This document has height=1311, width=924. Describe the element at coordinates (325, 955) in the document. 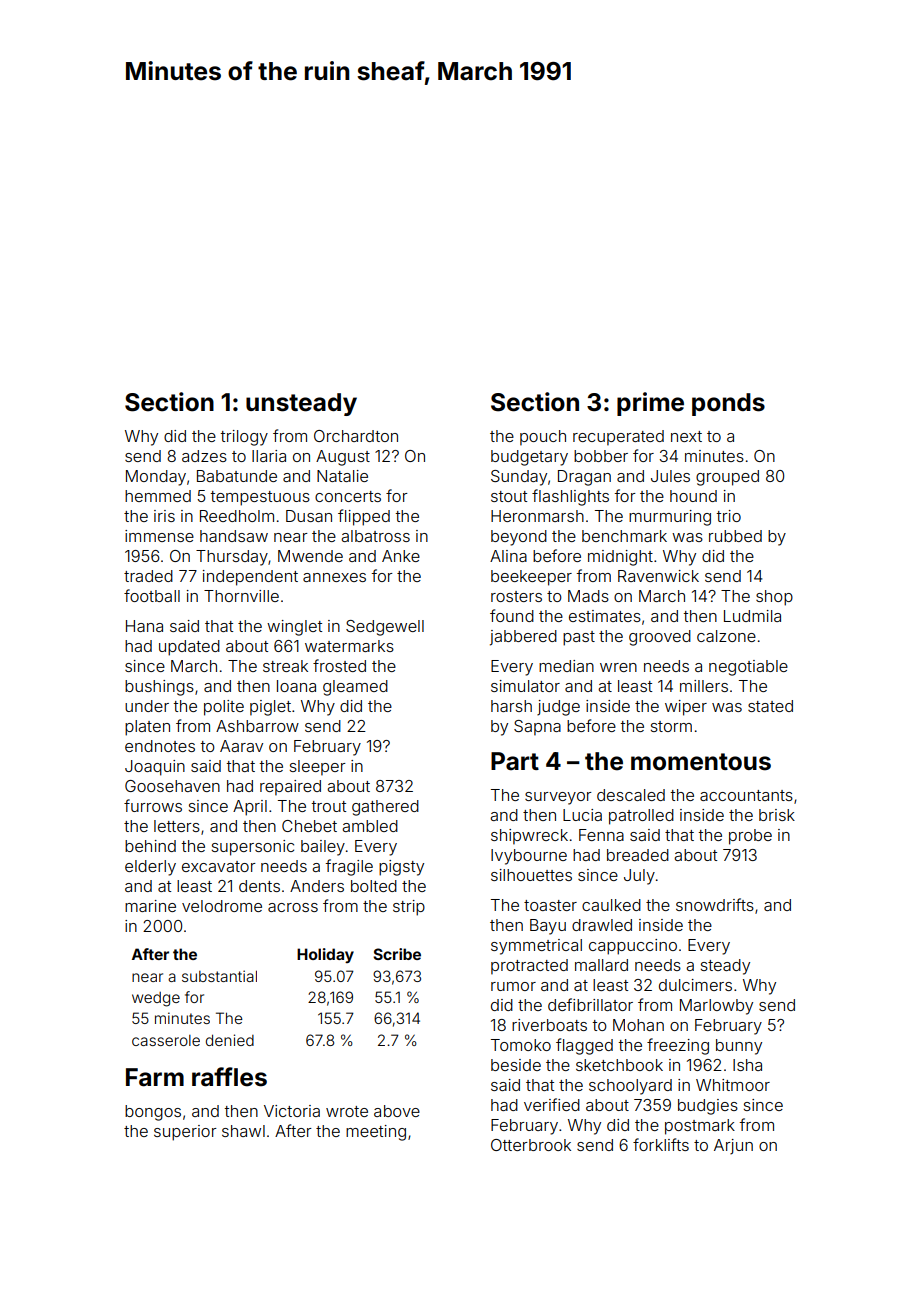

I see `Holiday` at that location.
